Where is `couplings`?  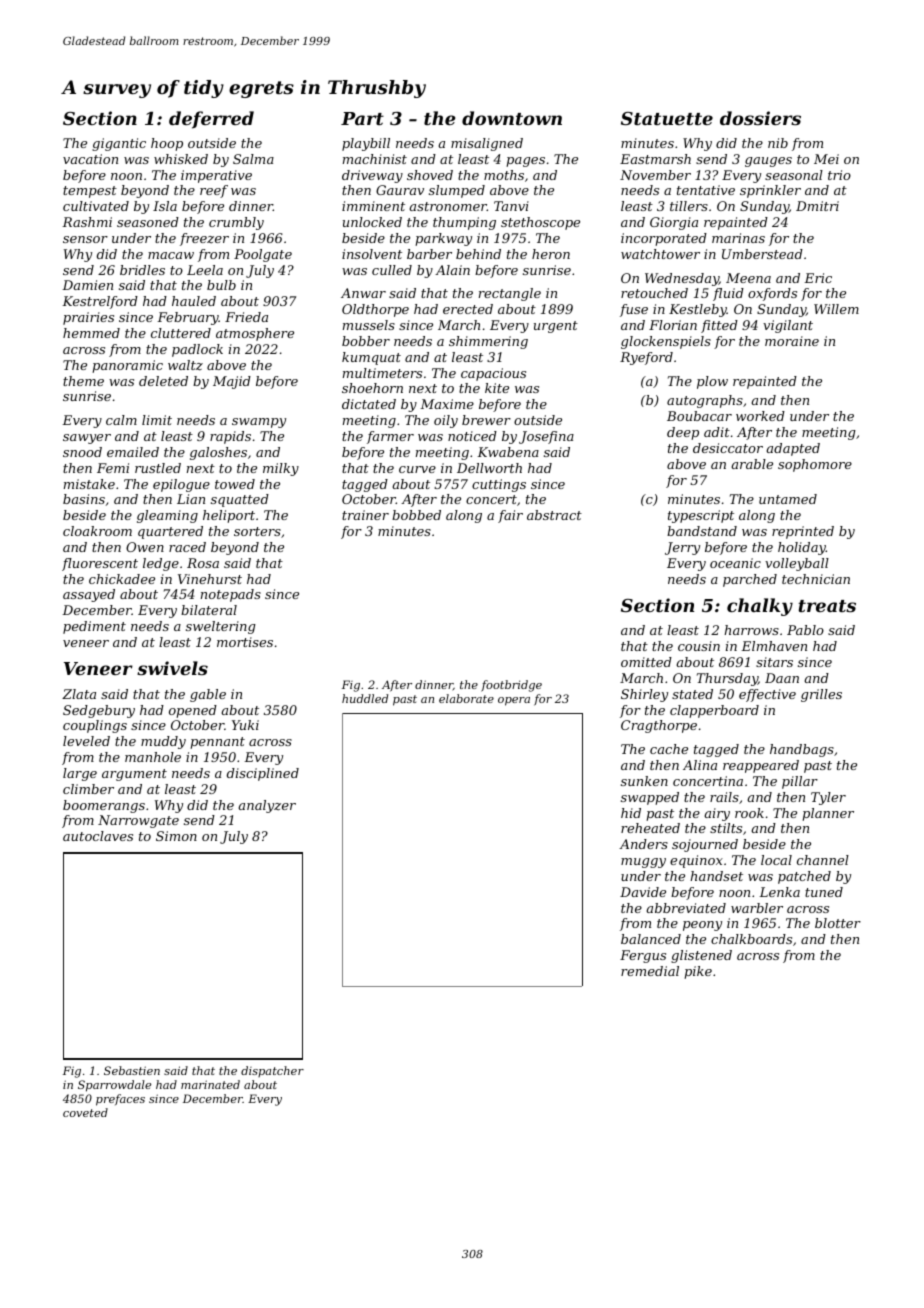 couplings is located at coordinates (95, 726).
